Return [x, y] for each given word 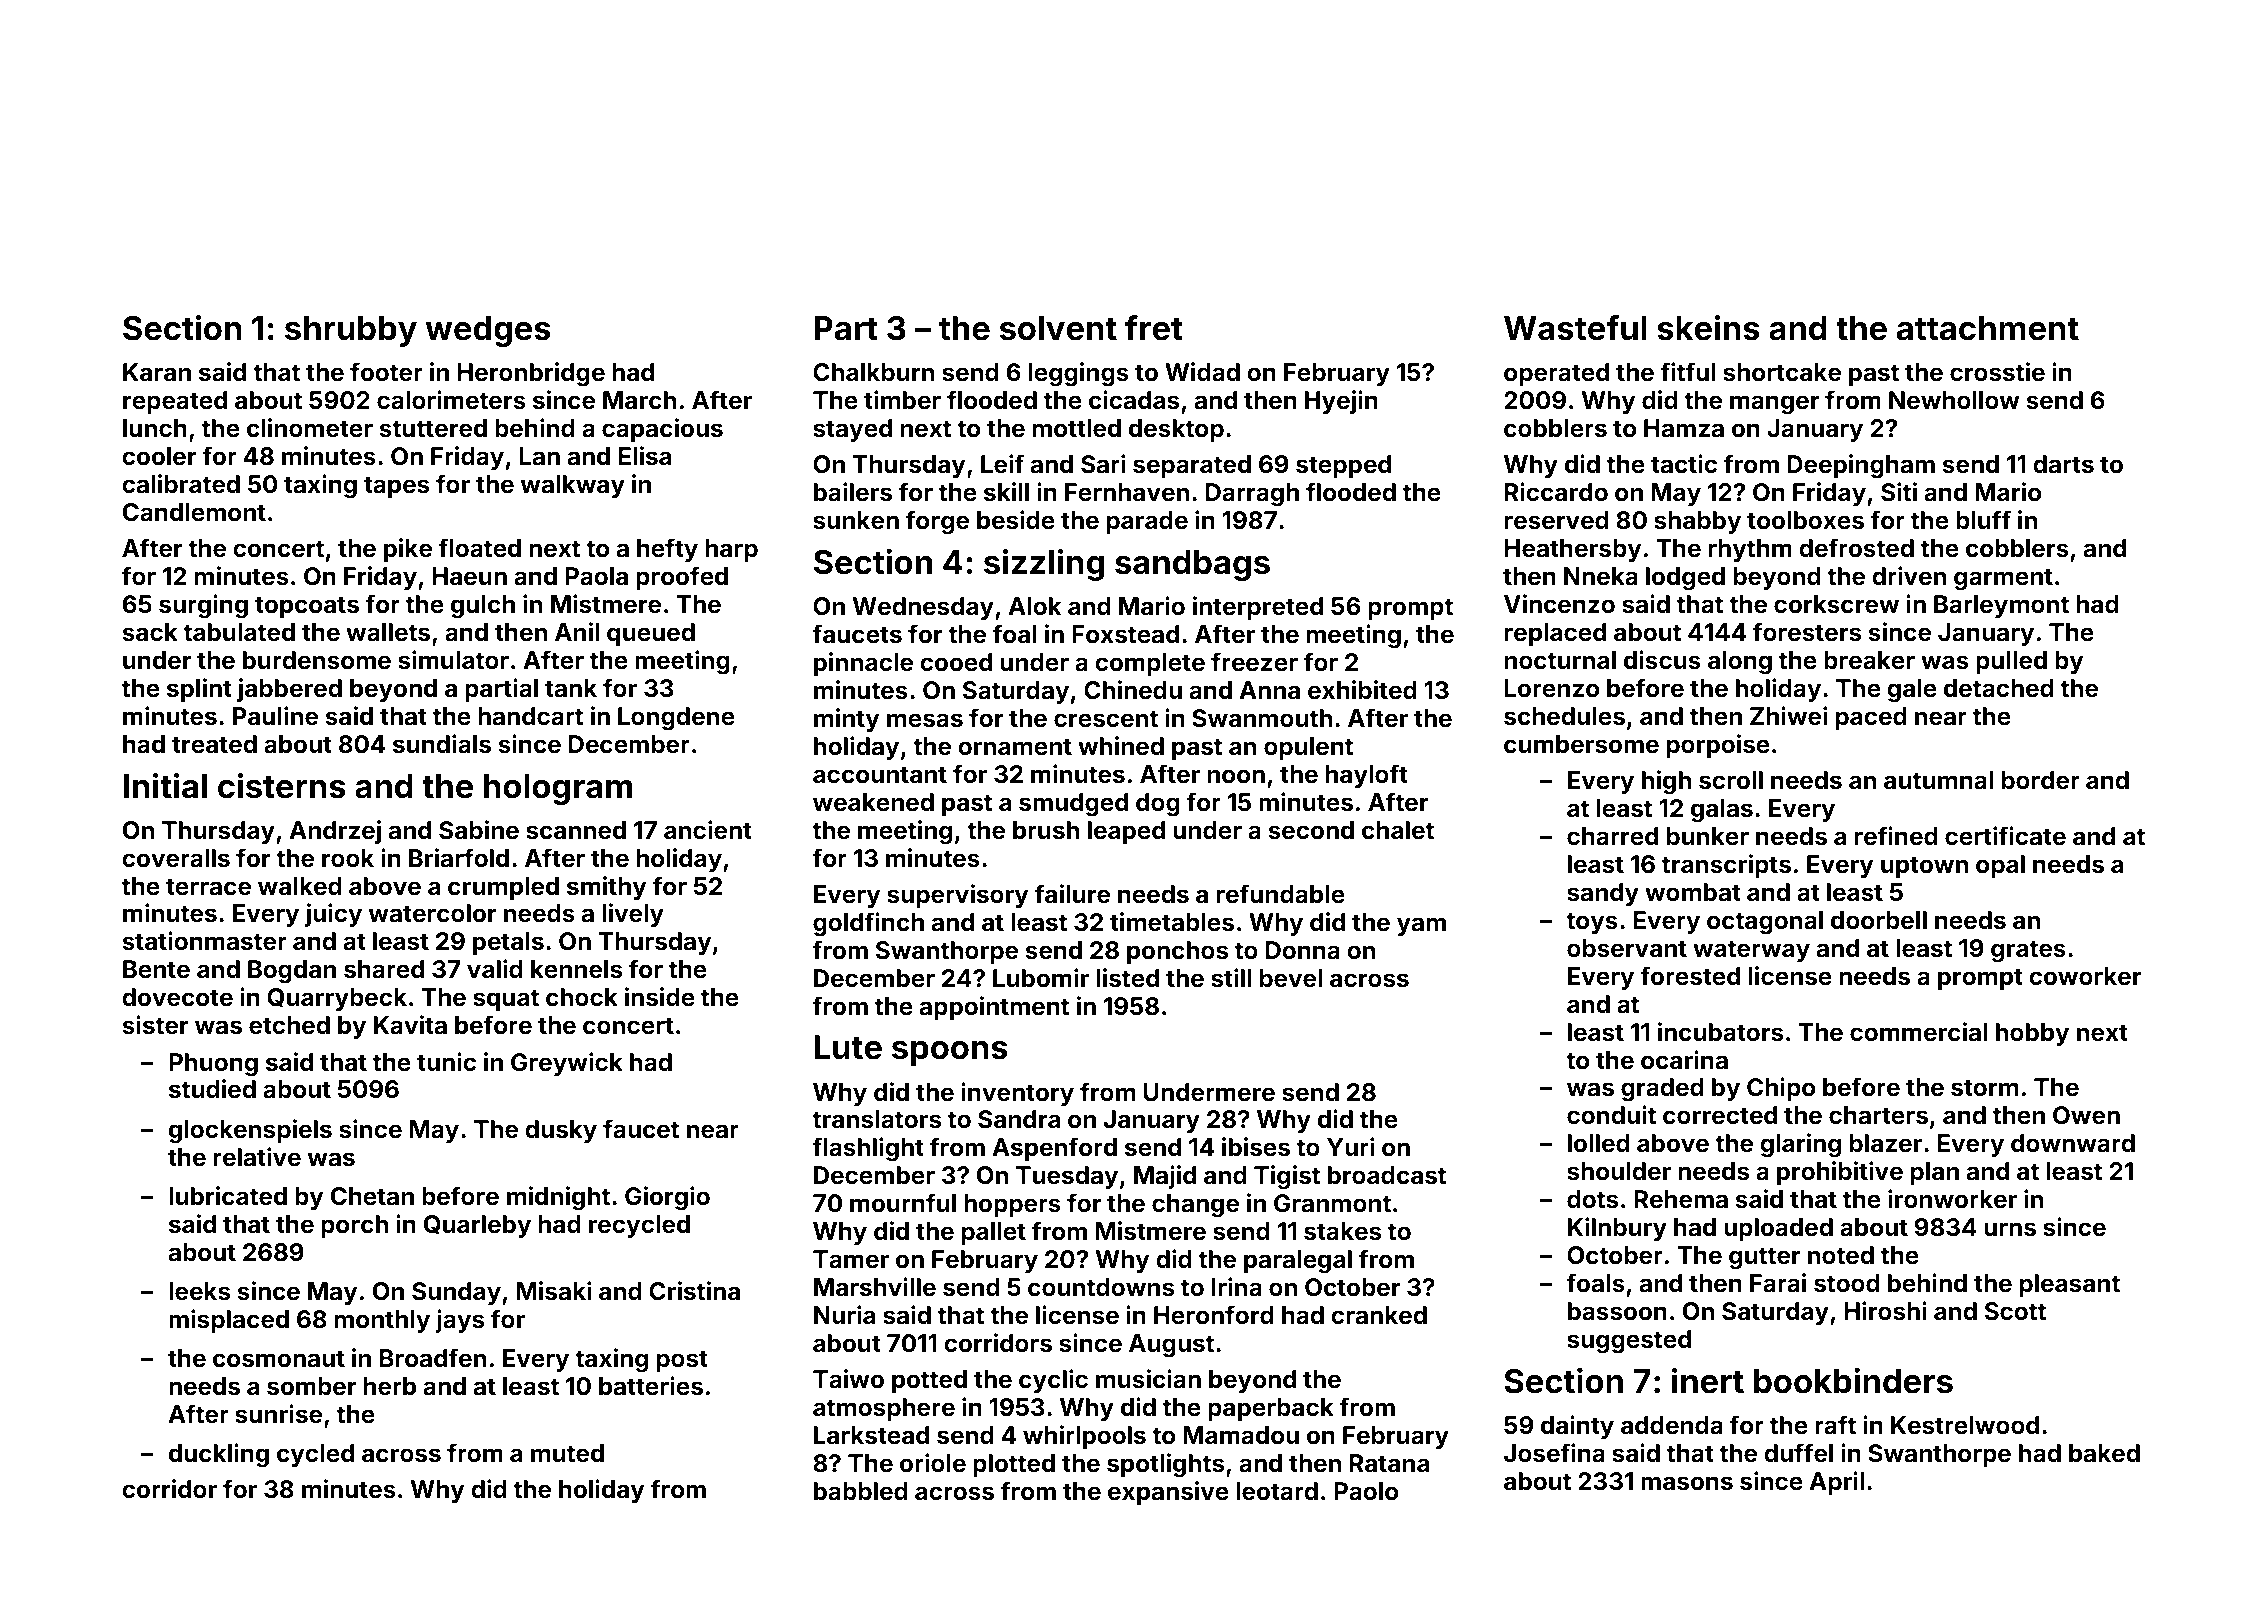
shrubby [351, 331]
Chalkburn [873, 372]
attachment [1988, 328]
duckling [219, 1455]
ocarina [1684, 1060]
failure [1072, 894]
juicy [333, 915]
